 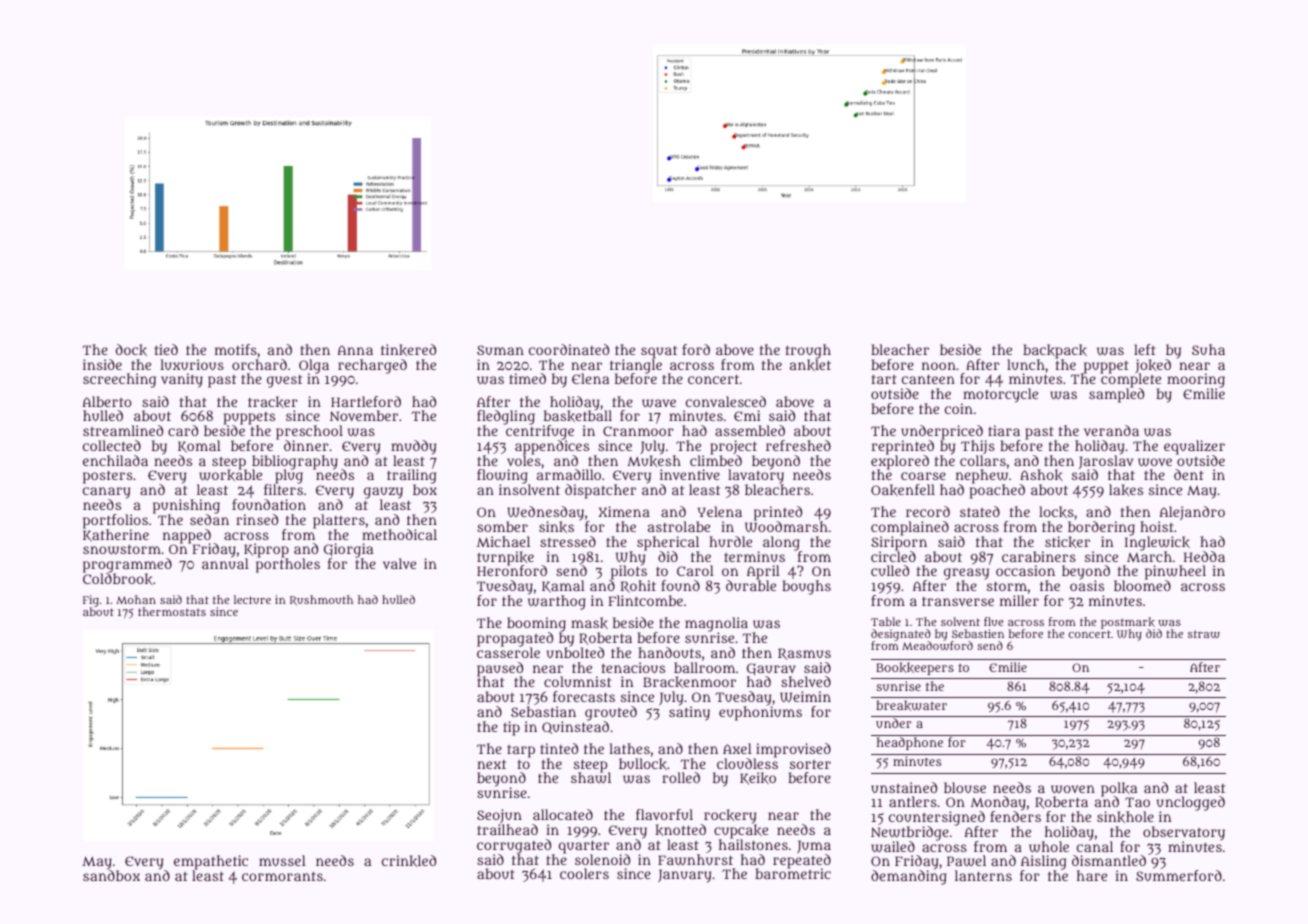 What do you see at coordinates (106, 493) in the image?
I see `canary` at bounding box center [106, 493].
